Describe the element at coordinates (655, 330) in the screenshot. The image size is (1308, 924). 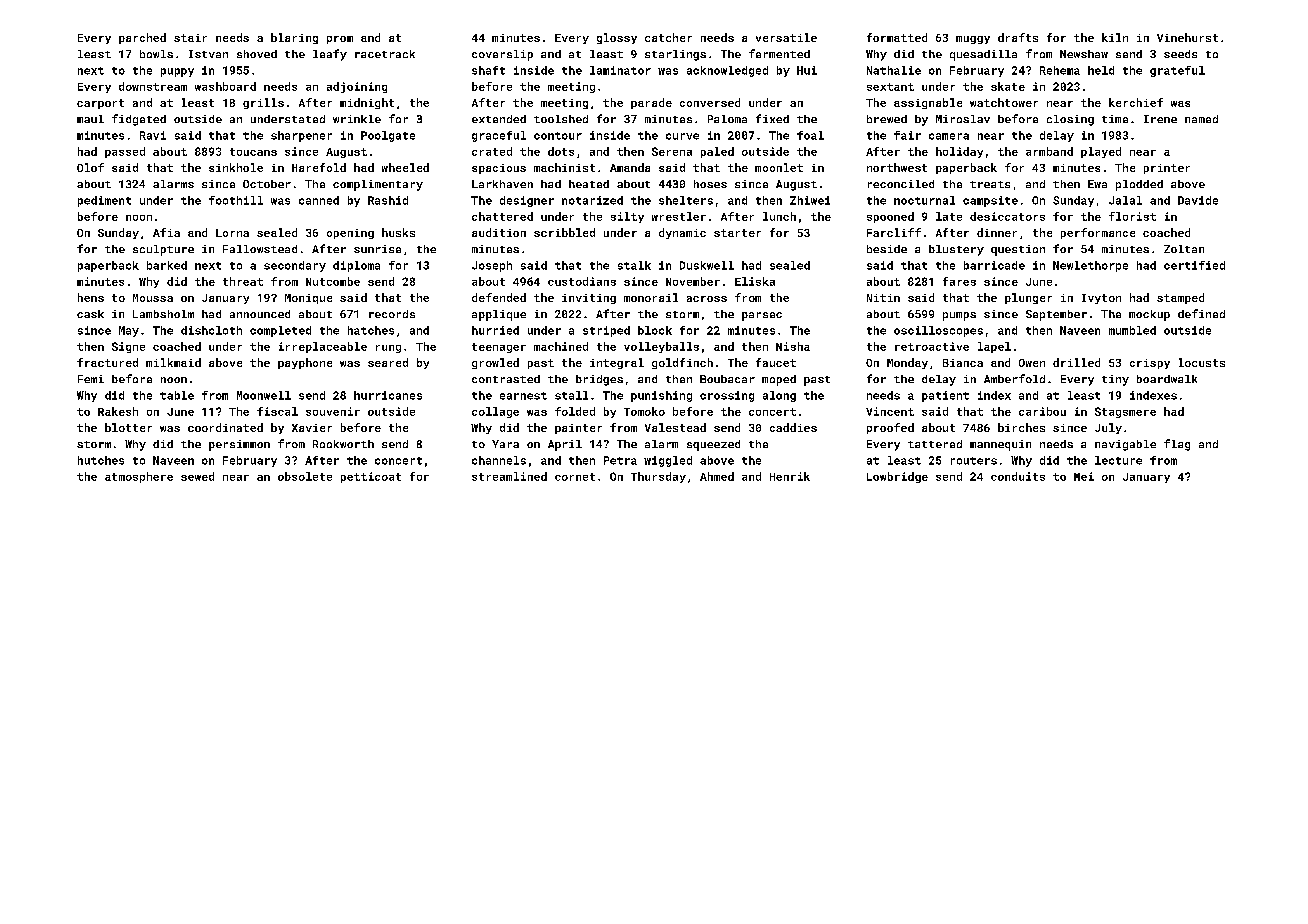
I see `block` at that location.
